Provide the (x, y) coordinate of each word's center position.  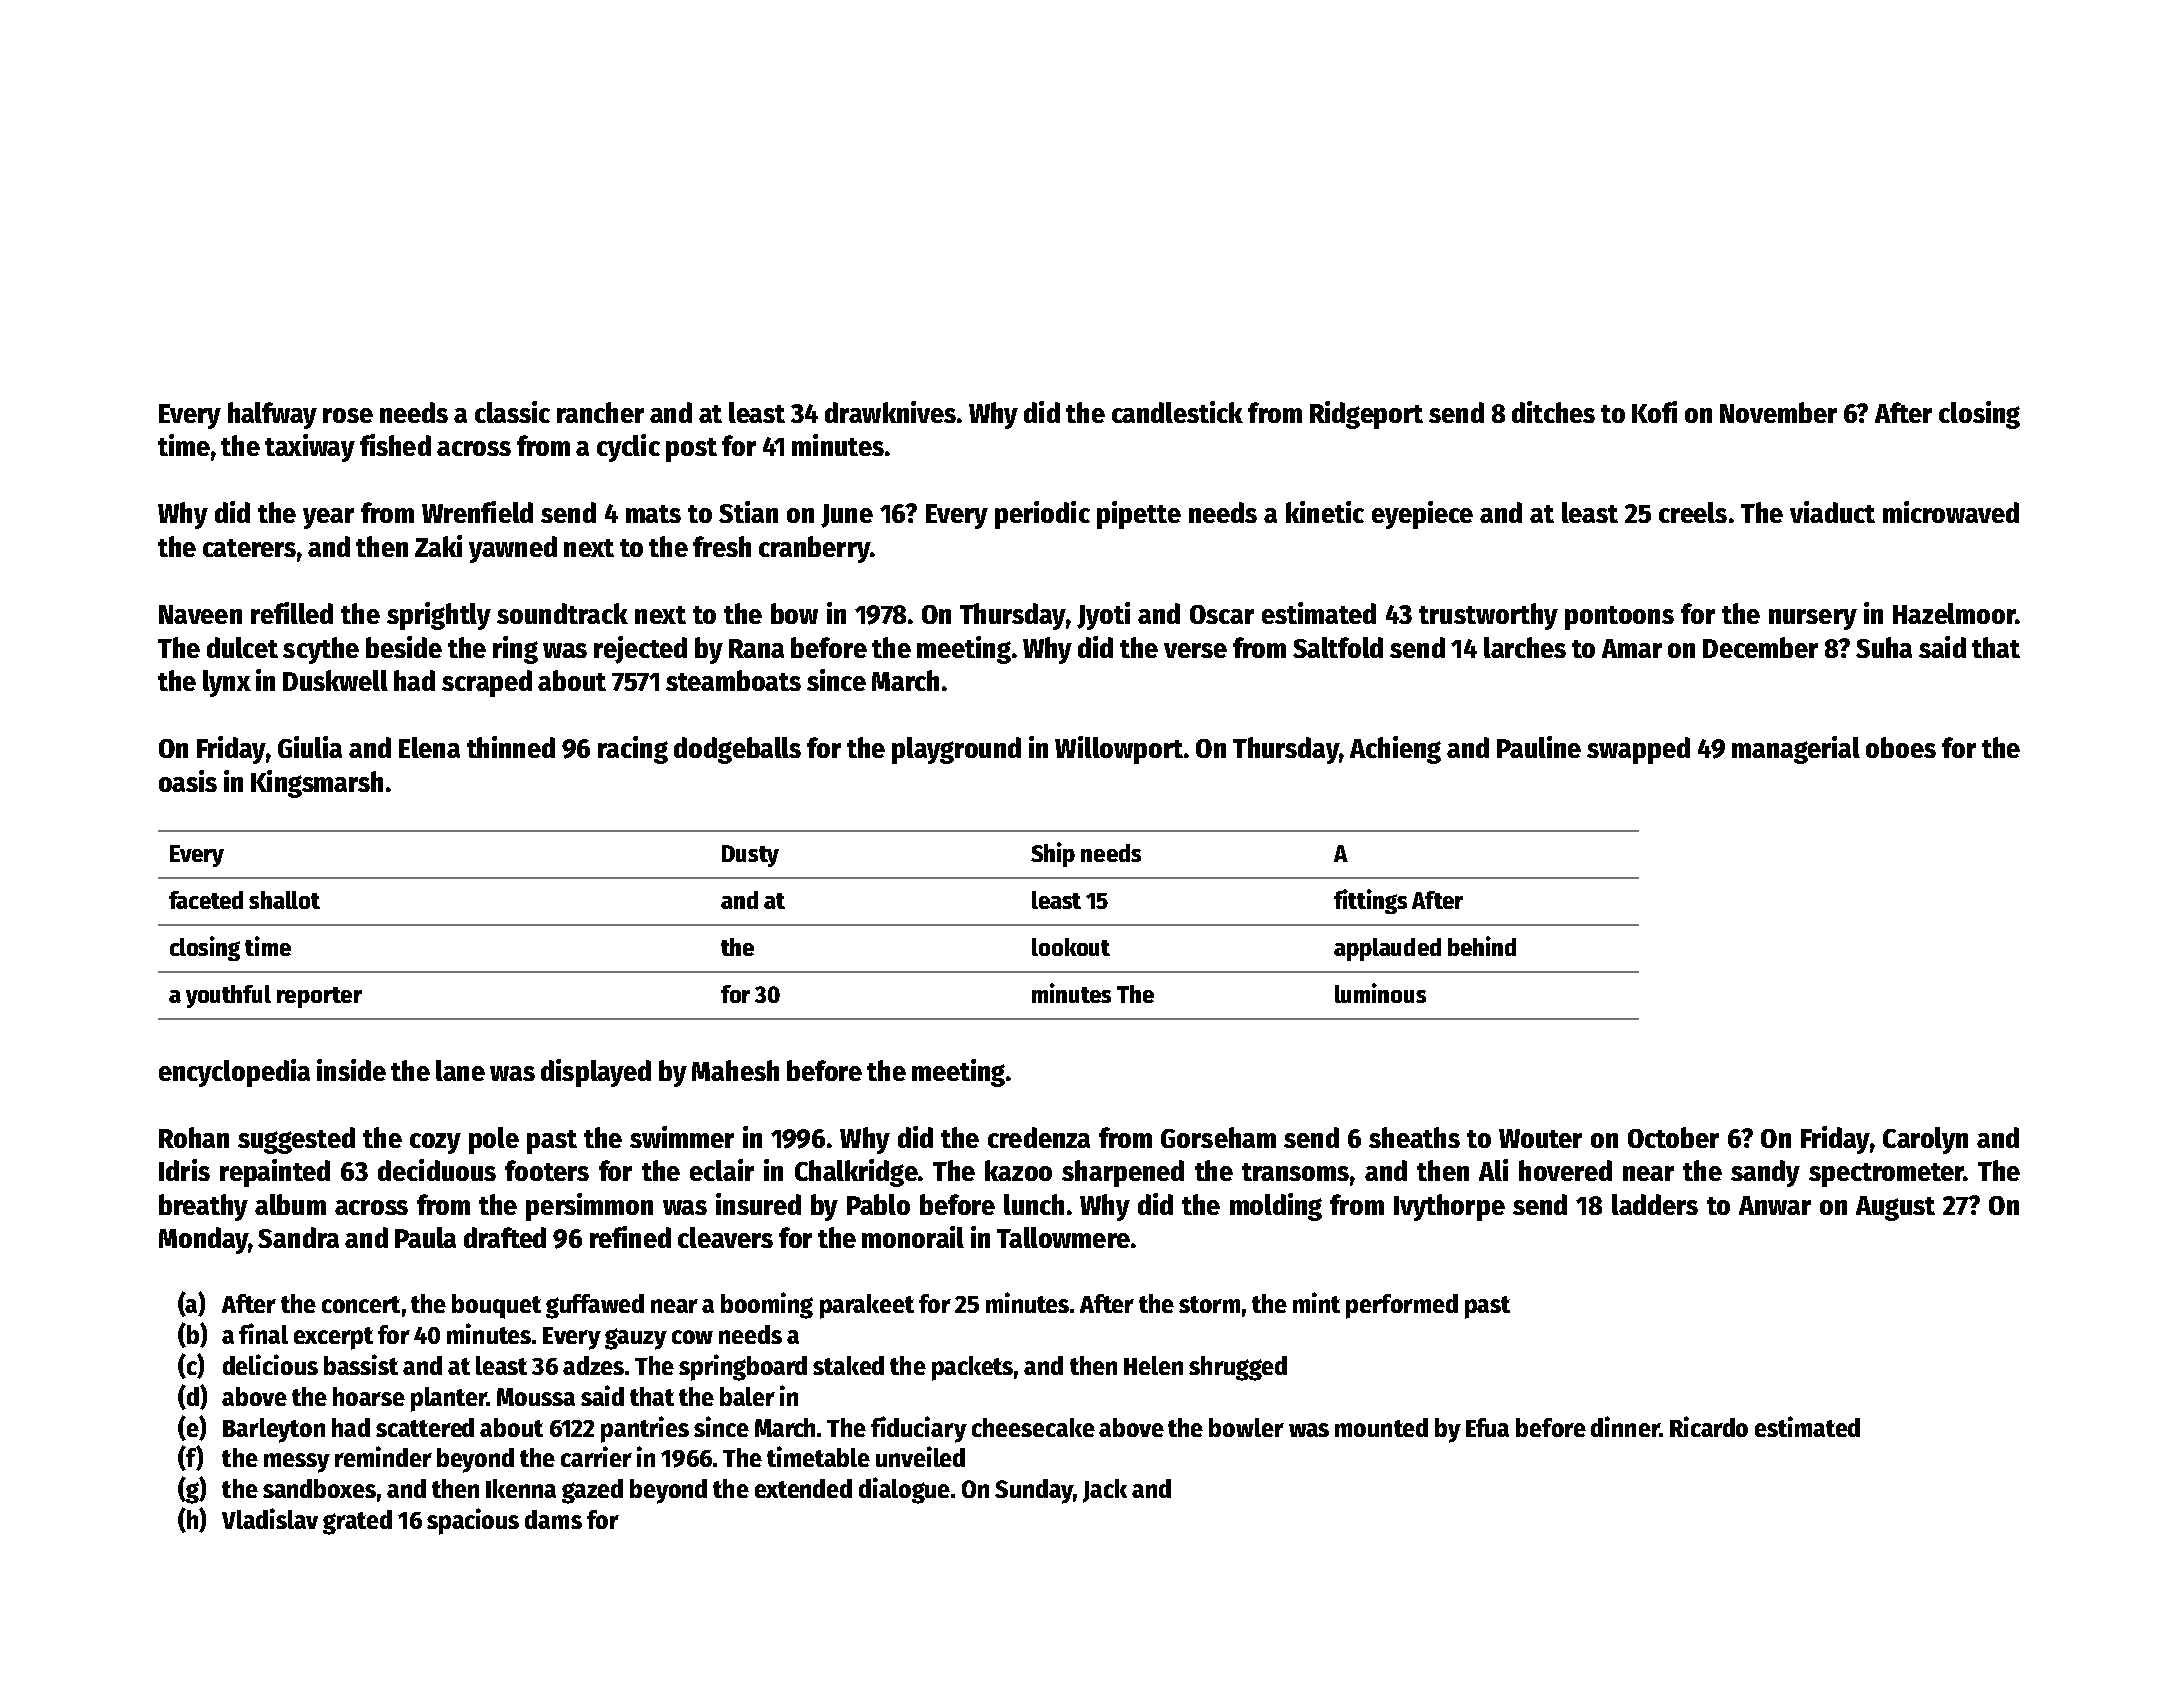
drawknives (890, 412)
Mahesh (735, 1070)
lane (460, 1070)
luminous (1380, 993)
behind (1482, 946)
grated (357, 1522)
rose (348, 415)
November (1778, 412)
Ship (1053, 854)
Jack (1105, 1491)
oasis (188, 781)
